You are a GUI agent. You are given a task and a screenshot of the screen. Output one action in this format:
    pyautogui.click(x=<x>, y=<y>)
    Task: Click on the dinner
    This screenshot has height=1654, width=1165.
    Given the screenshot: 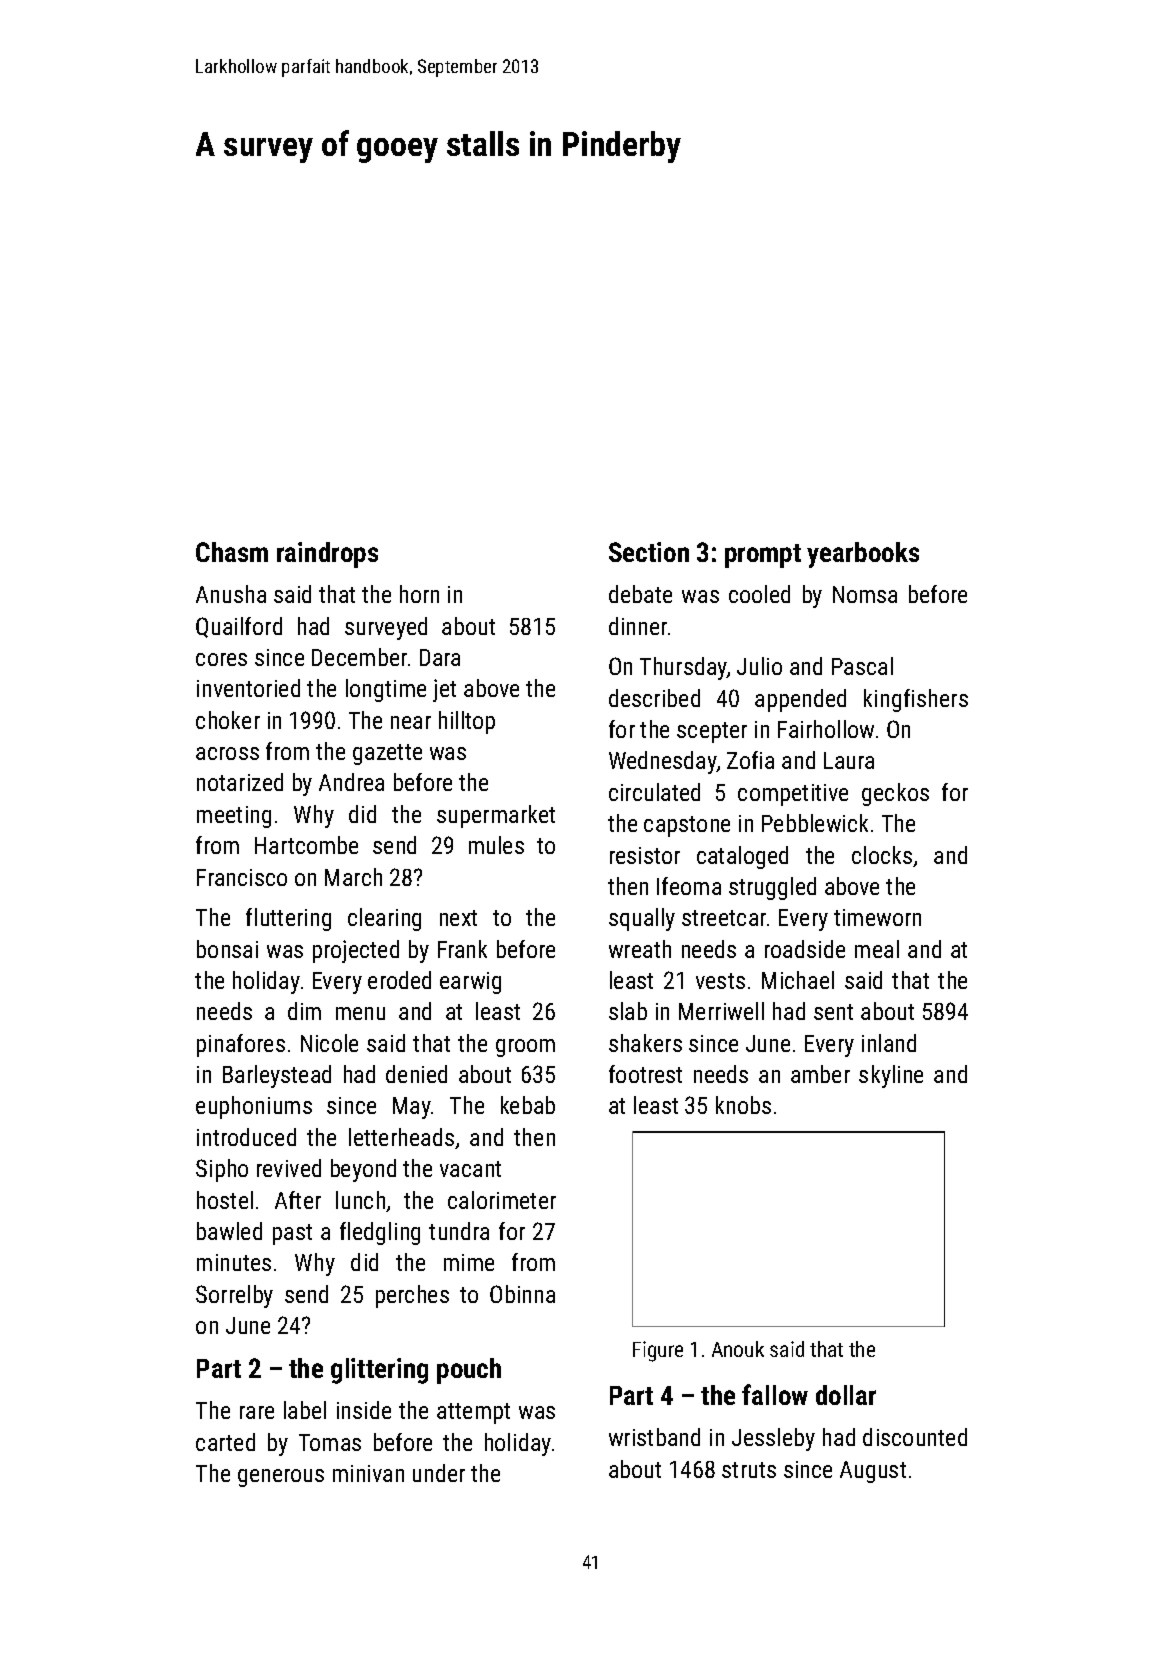 What is the action you would take?
    pyautogui.click(x=638, y=626)
